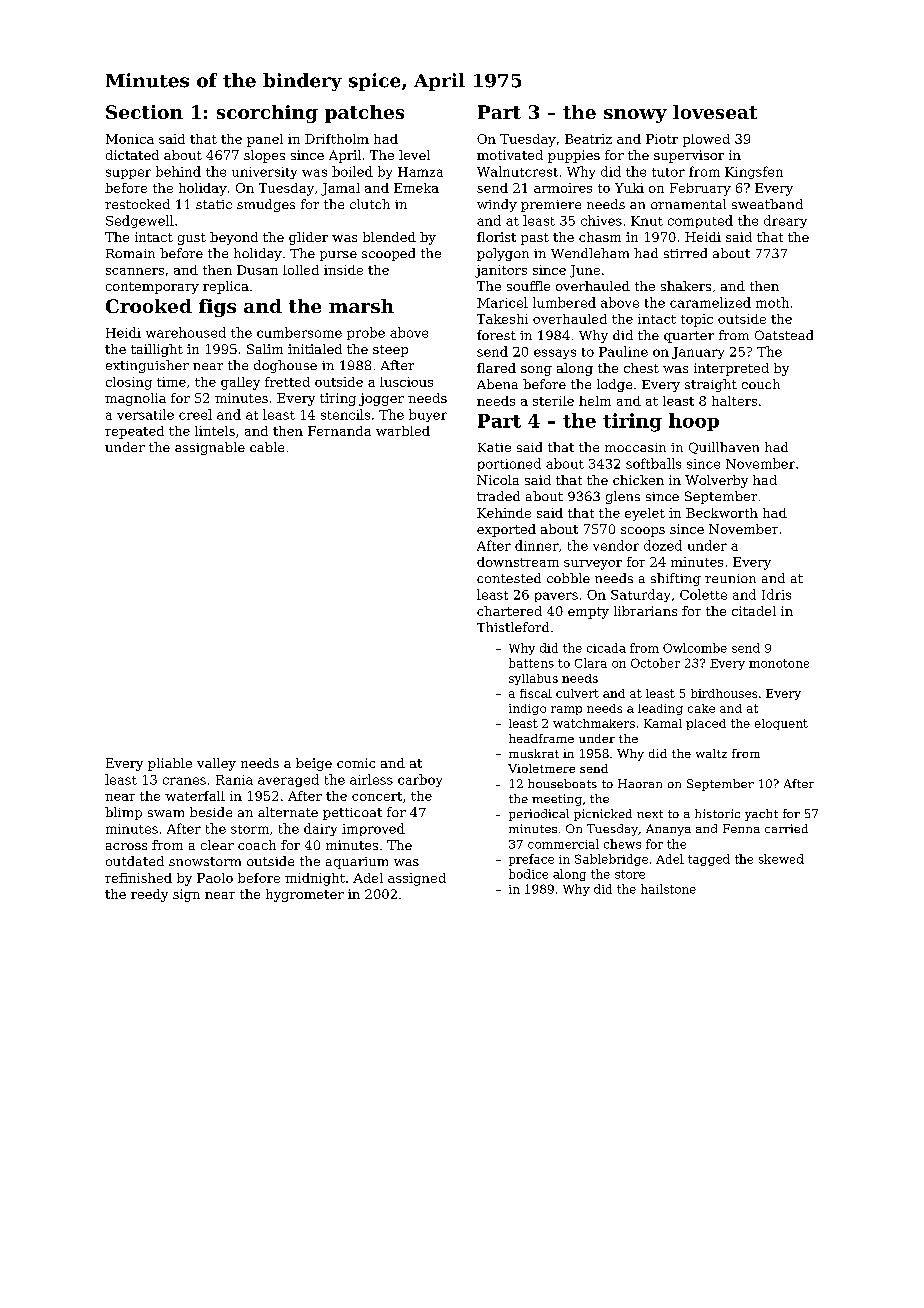 This page has height=1308, width=924. What do you see at coordinates (356, 763) in the page?
I see `comic` at bounding box center [356, 763].
